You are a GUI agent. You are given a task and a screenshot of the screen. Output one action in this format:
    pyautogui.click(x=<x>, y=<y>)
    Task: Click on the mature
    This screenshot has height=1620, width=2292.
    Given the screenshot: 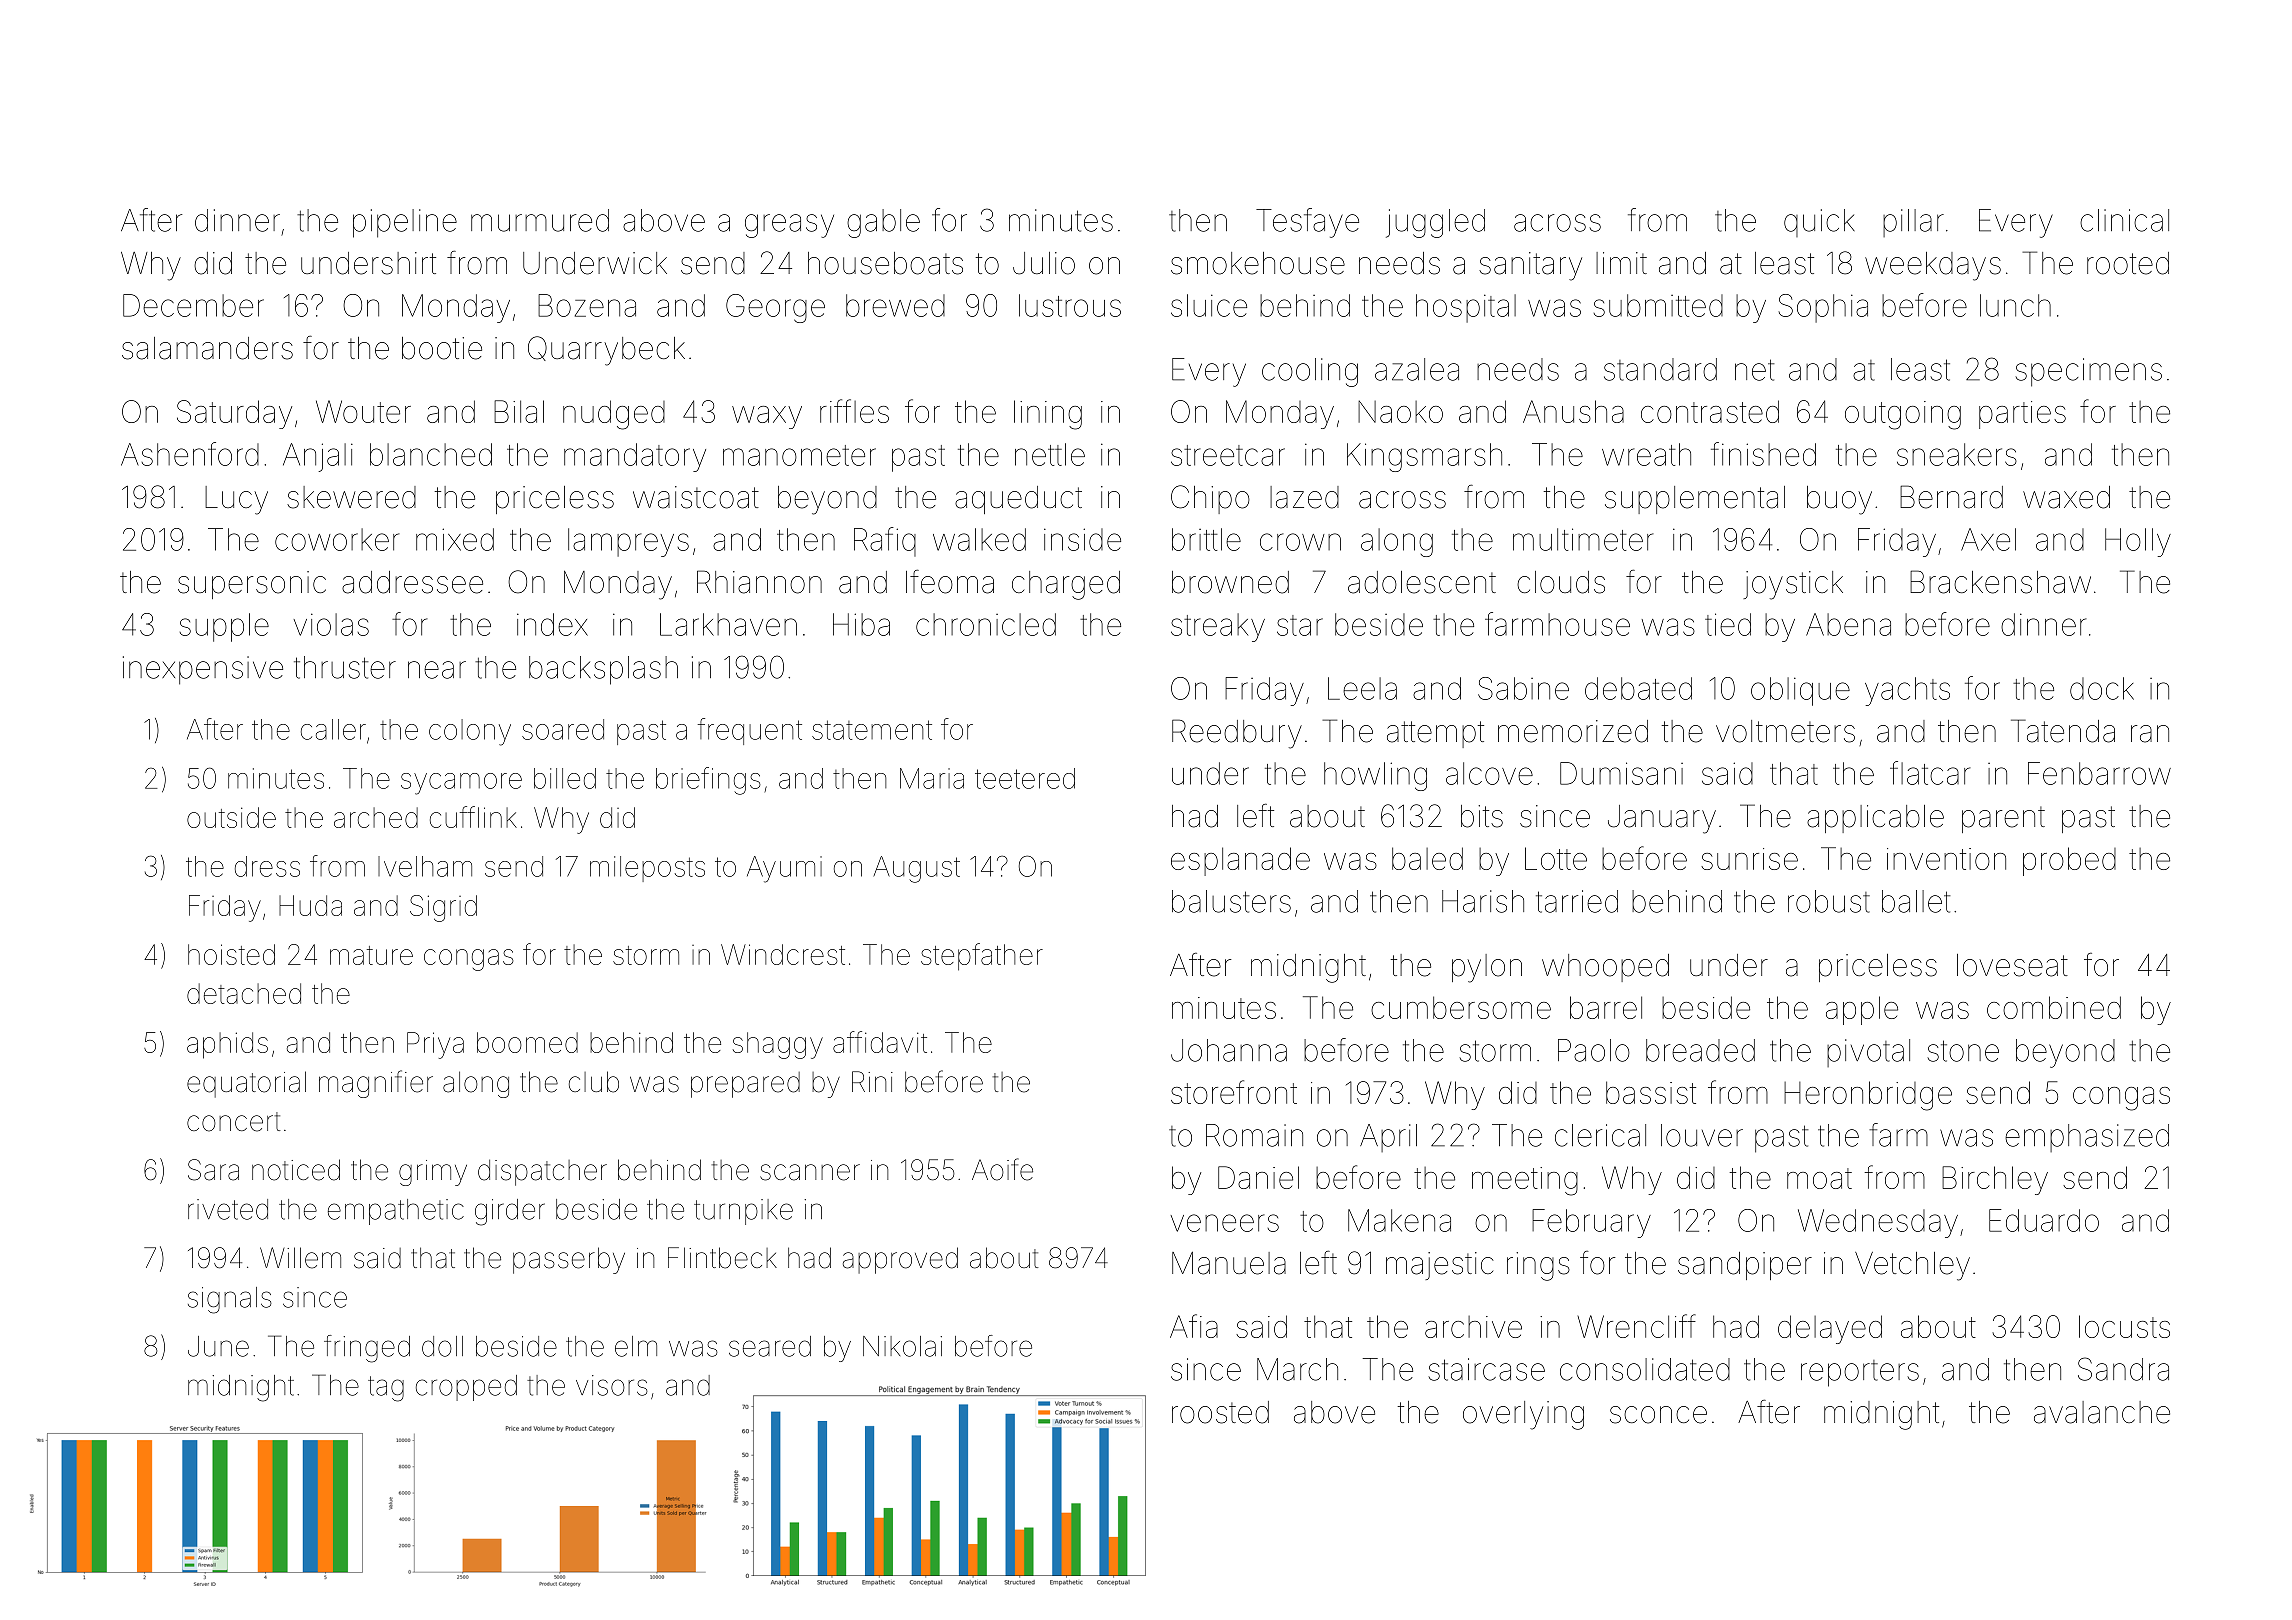 What is the action you would take?
    pyautogui.click(x=371, y=955)
